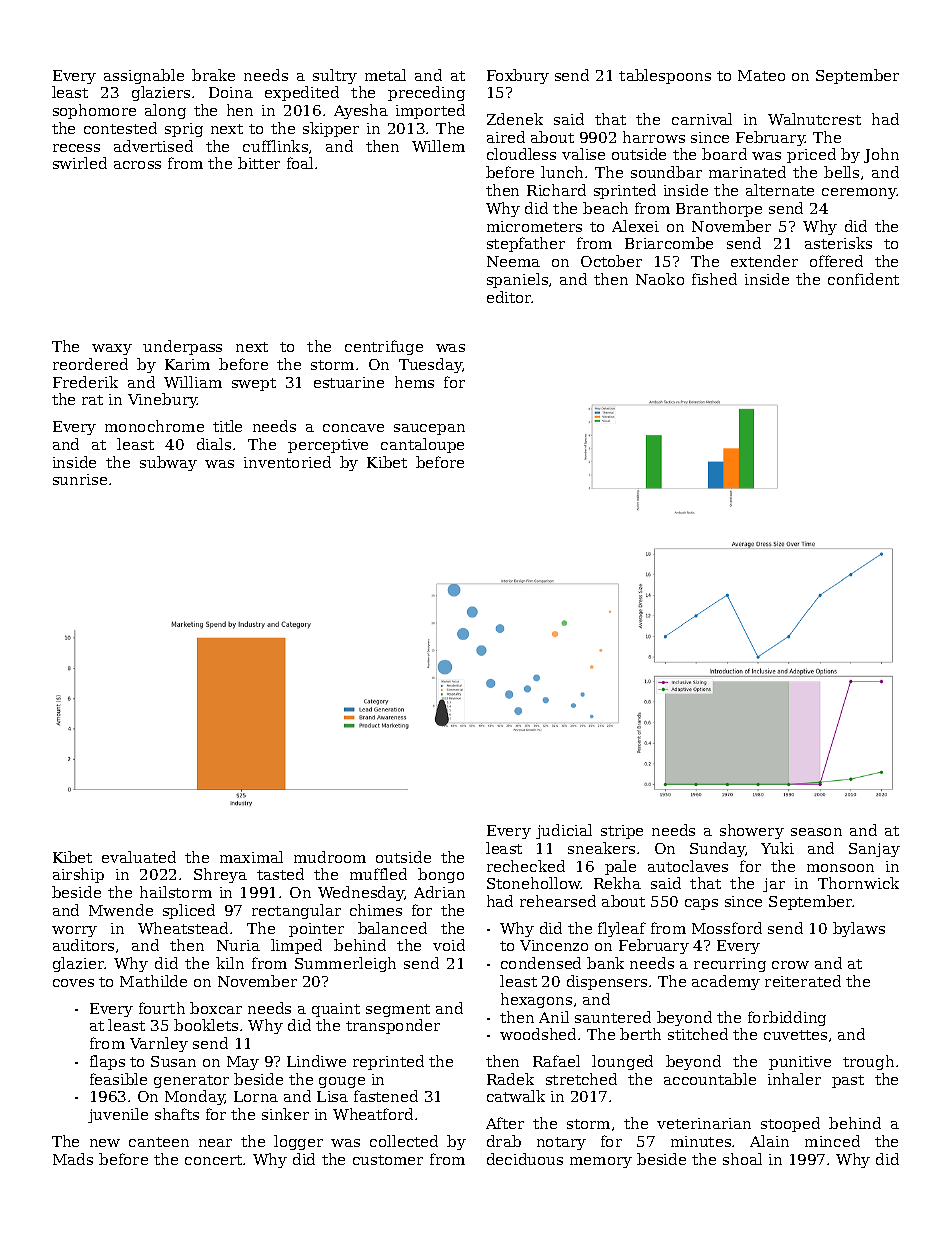 The width and height of the screenshot is (952, 1233). Describe the element at coordinates (287, 462) in the screenshot. I see `inventoried` at that location.
